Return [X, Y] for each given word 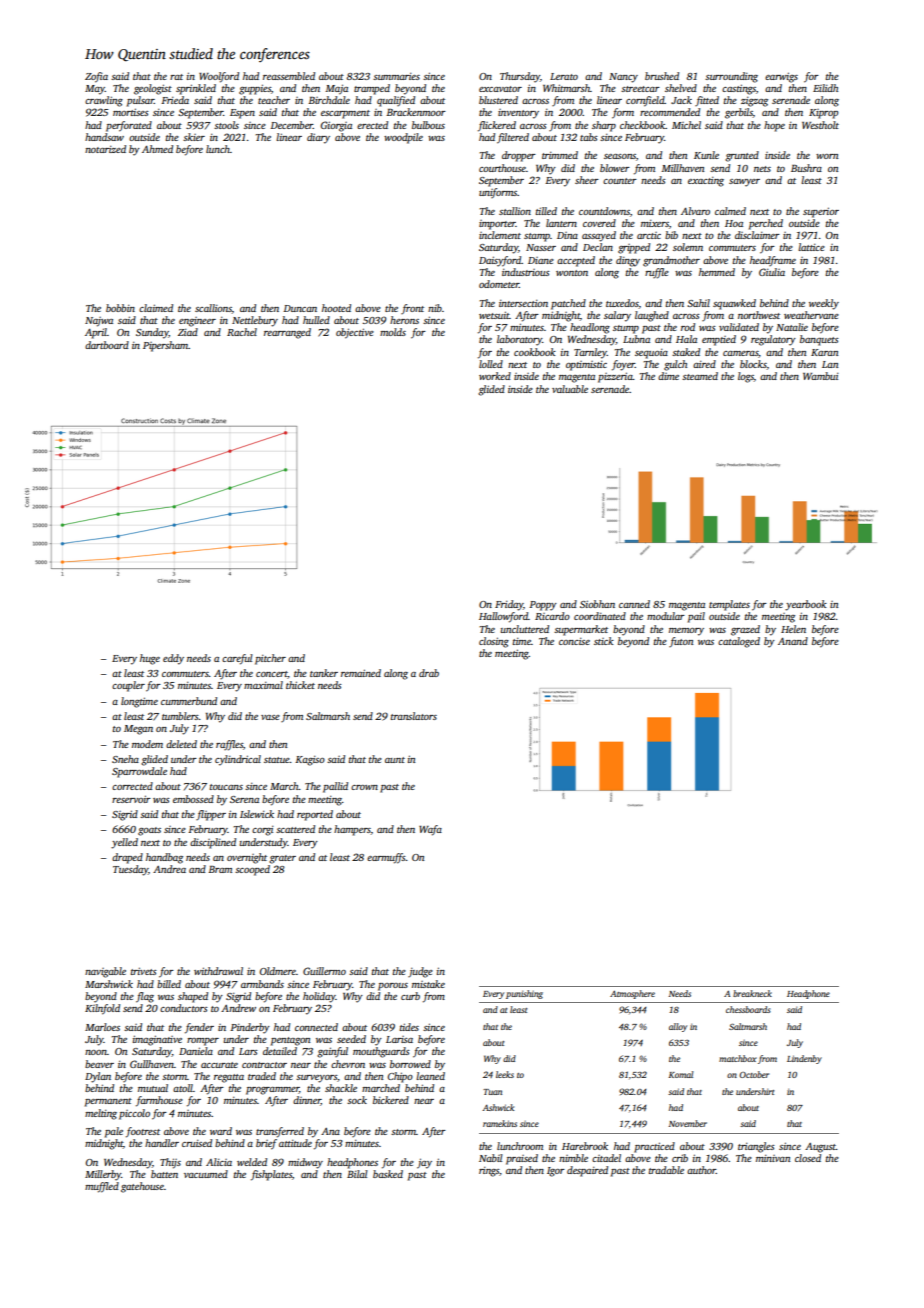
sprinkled [196, 89]
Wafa [430, 830]
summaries [396, 76]
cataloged [739, 642]
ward [221, 1131]
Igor [556, 1172]
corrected [132, 786]
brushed [662, 76]
